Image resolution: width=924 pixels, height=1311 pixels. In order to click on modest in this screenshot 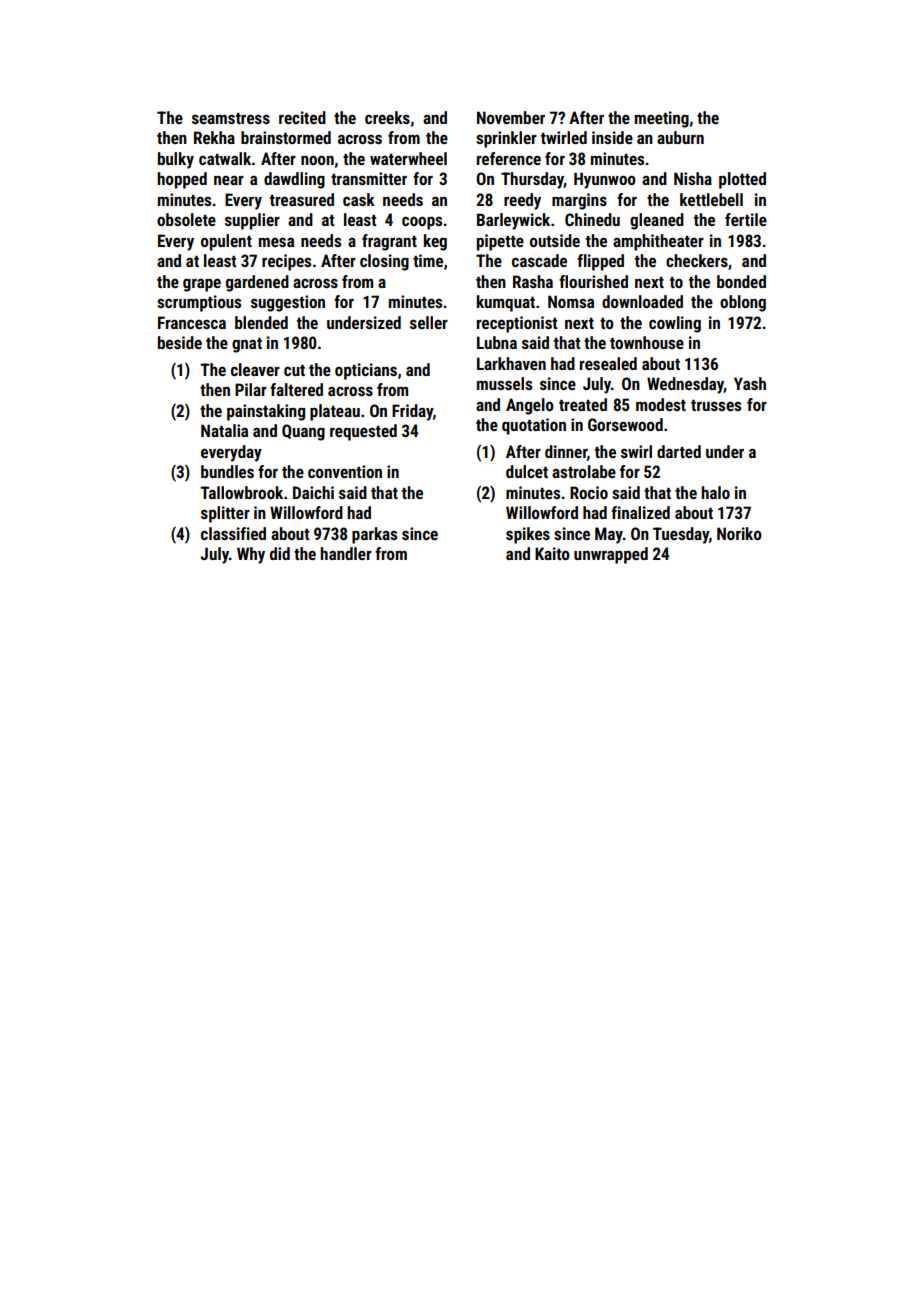, I will do `click(661, 404)`.
